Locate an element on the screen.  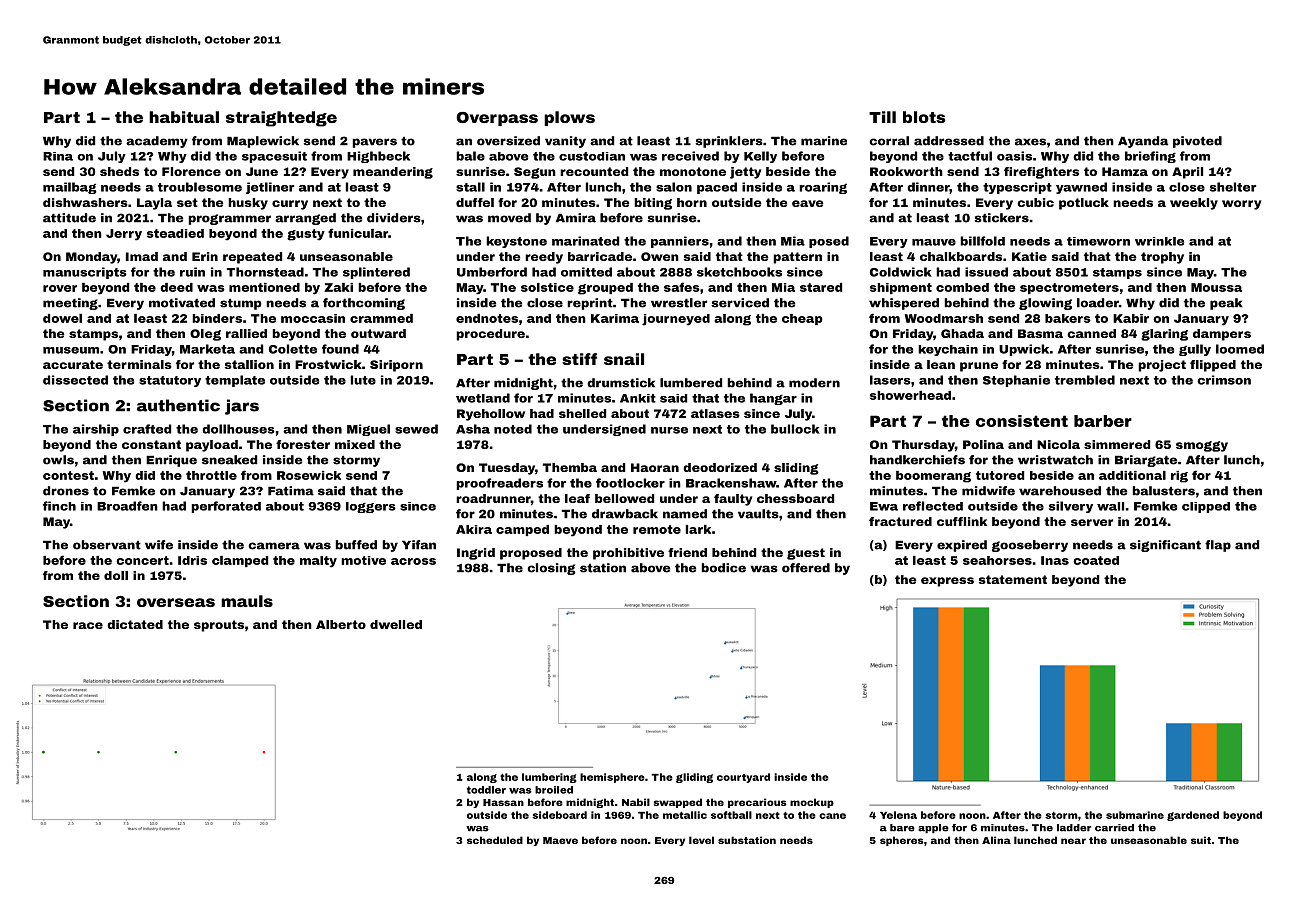
Till is located at coordinates (882, 117).
